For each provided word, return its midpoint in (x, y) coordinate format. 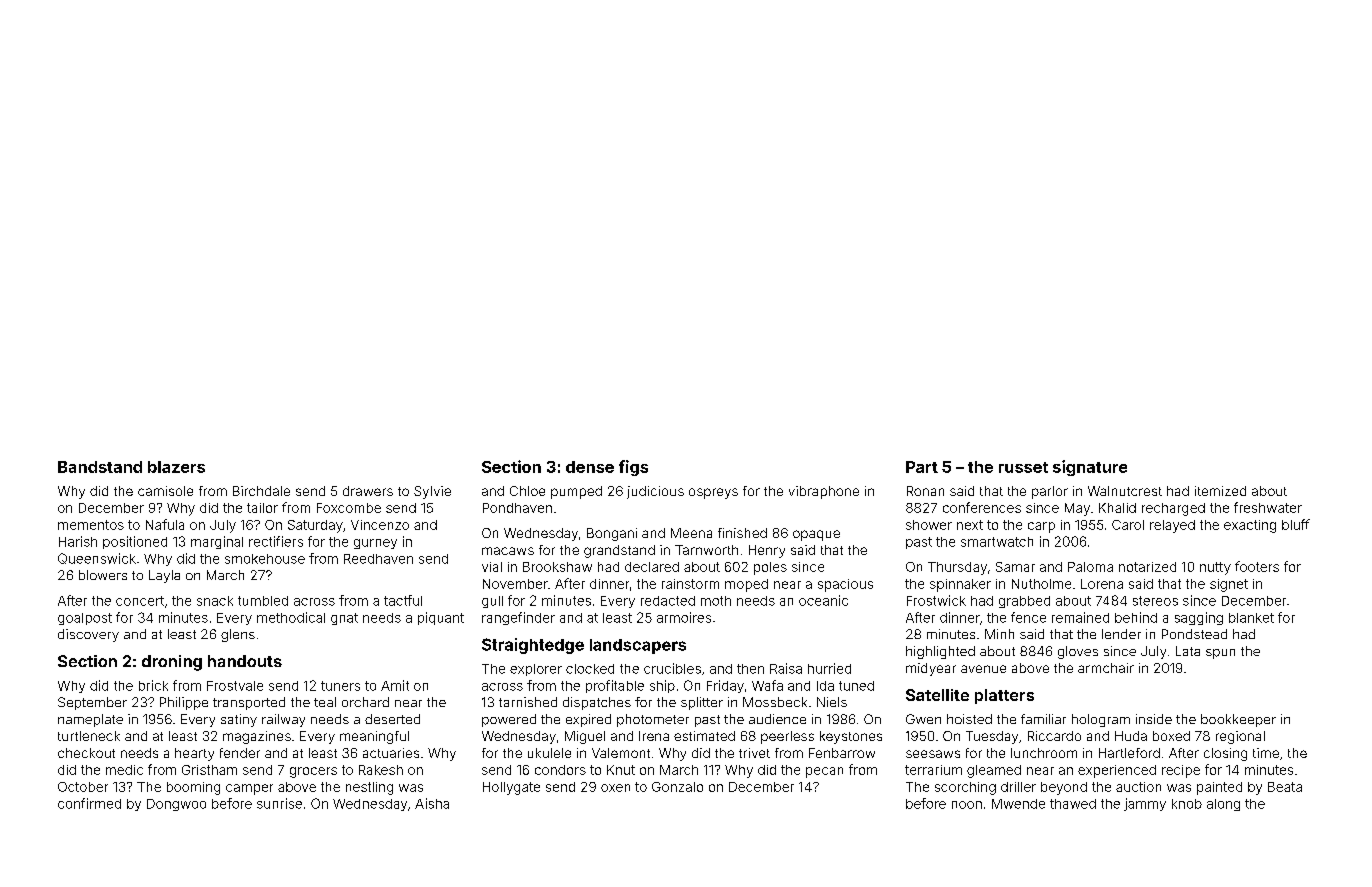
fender (240, 753)
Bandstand (100, 467)
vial (492, 567)
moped (746, 585)
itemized (1220, 491)
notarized (1147, 567)
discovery (88, 635)
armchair (1106, 668)
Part (922, 467)
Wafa (767, 685)
